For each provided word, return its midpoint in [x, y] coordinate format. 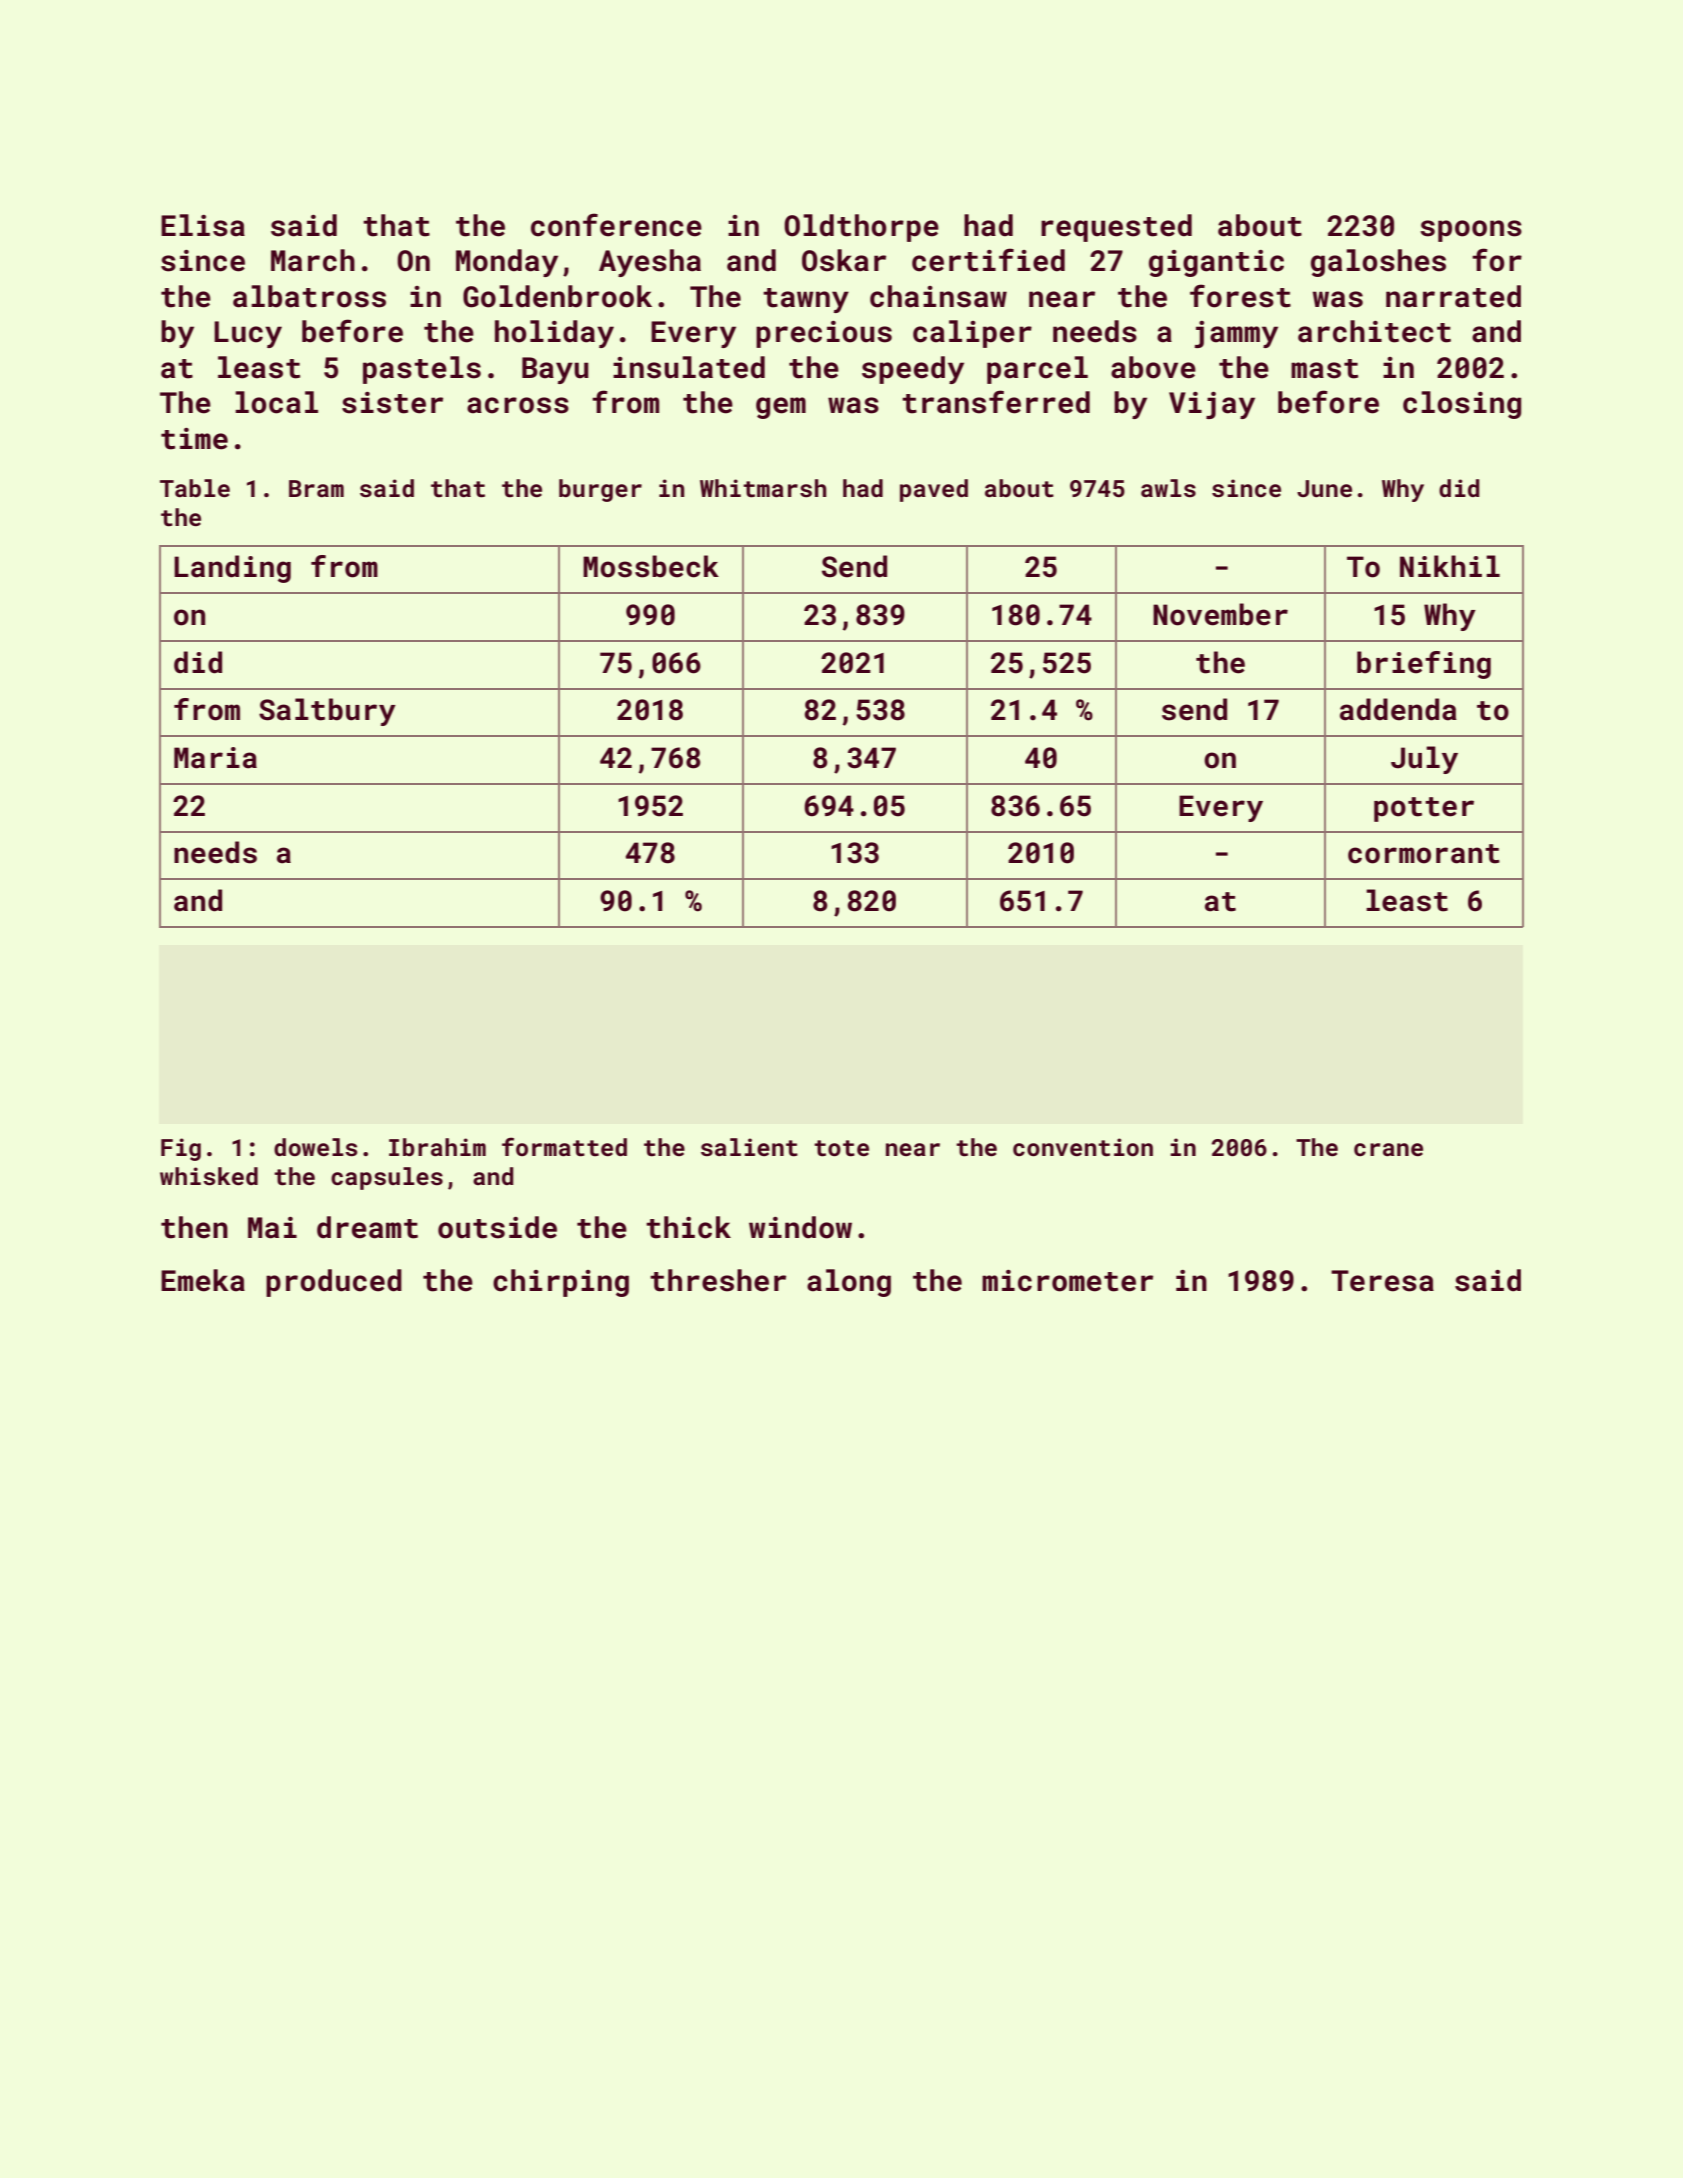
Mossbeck [651, 566]
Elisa [203, 225]
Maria [215, 758]
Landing [232, 569]
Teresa [1382, 1281]
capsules [387, 1178]
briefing [1424, 665]
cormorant [1424, 854]
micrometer [1067, 1281]
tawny [806, 300]
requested [1116, 228]
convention [1083, 1147]
